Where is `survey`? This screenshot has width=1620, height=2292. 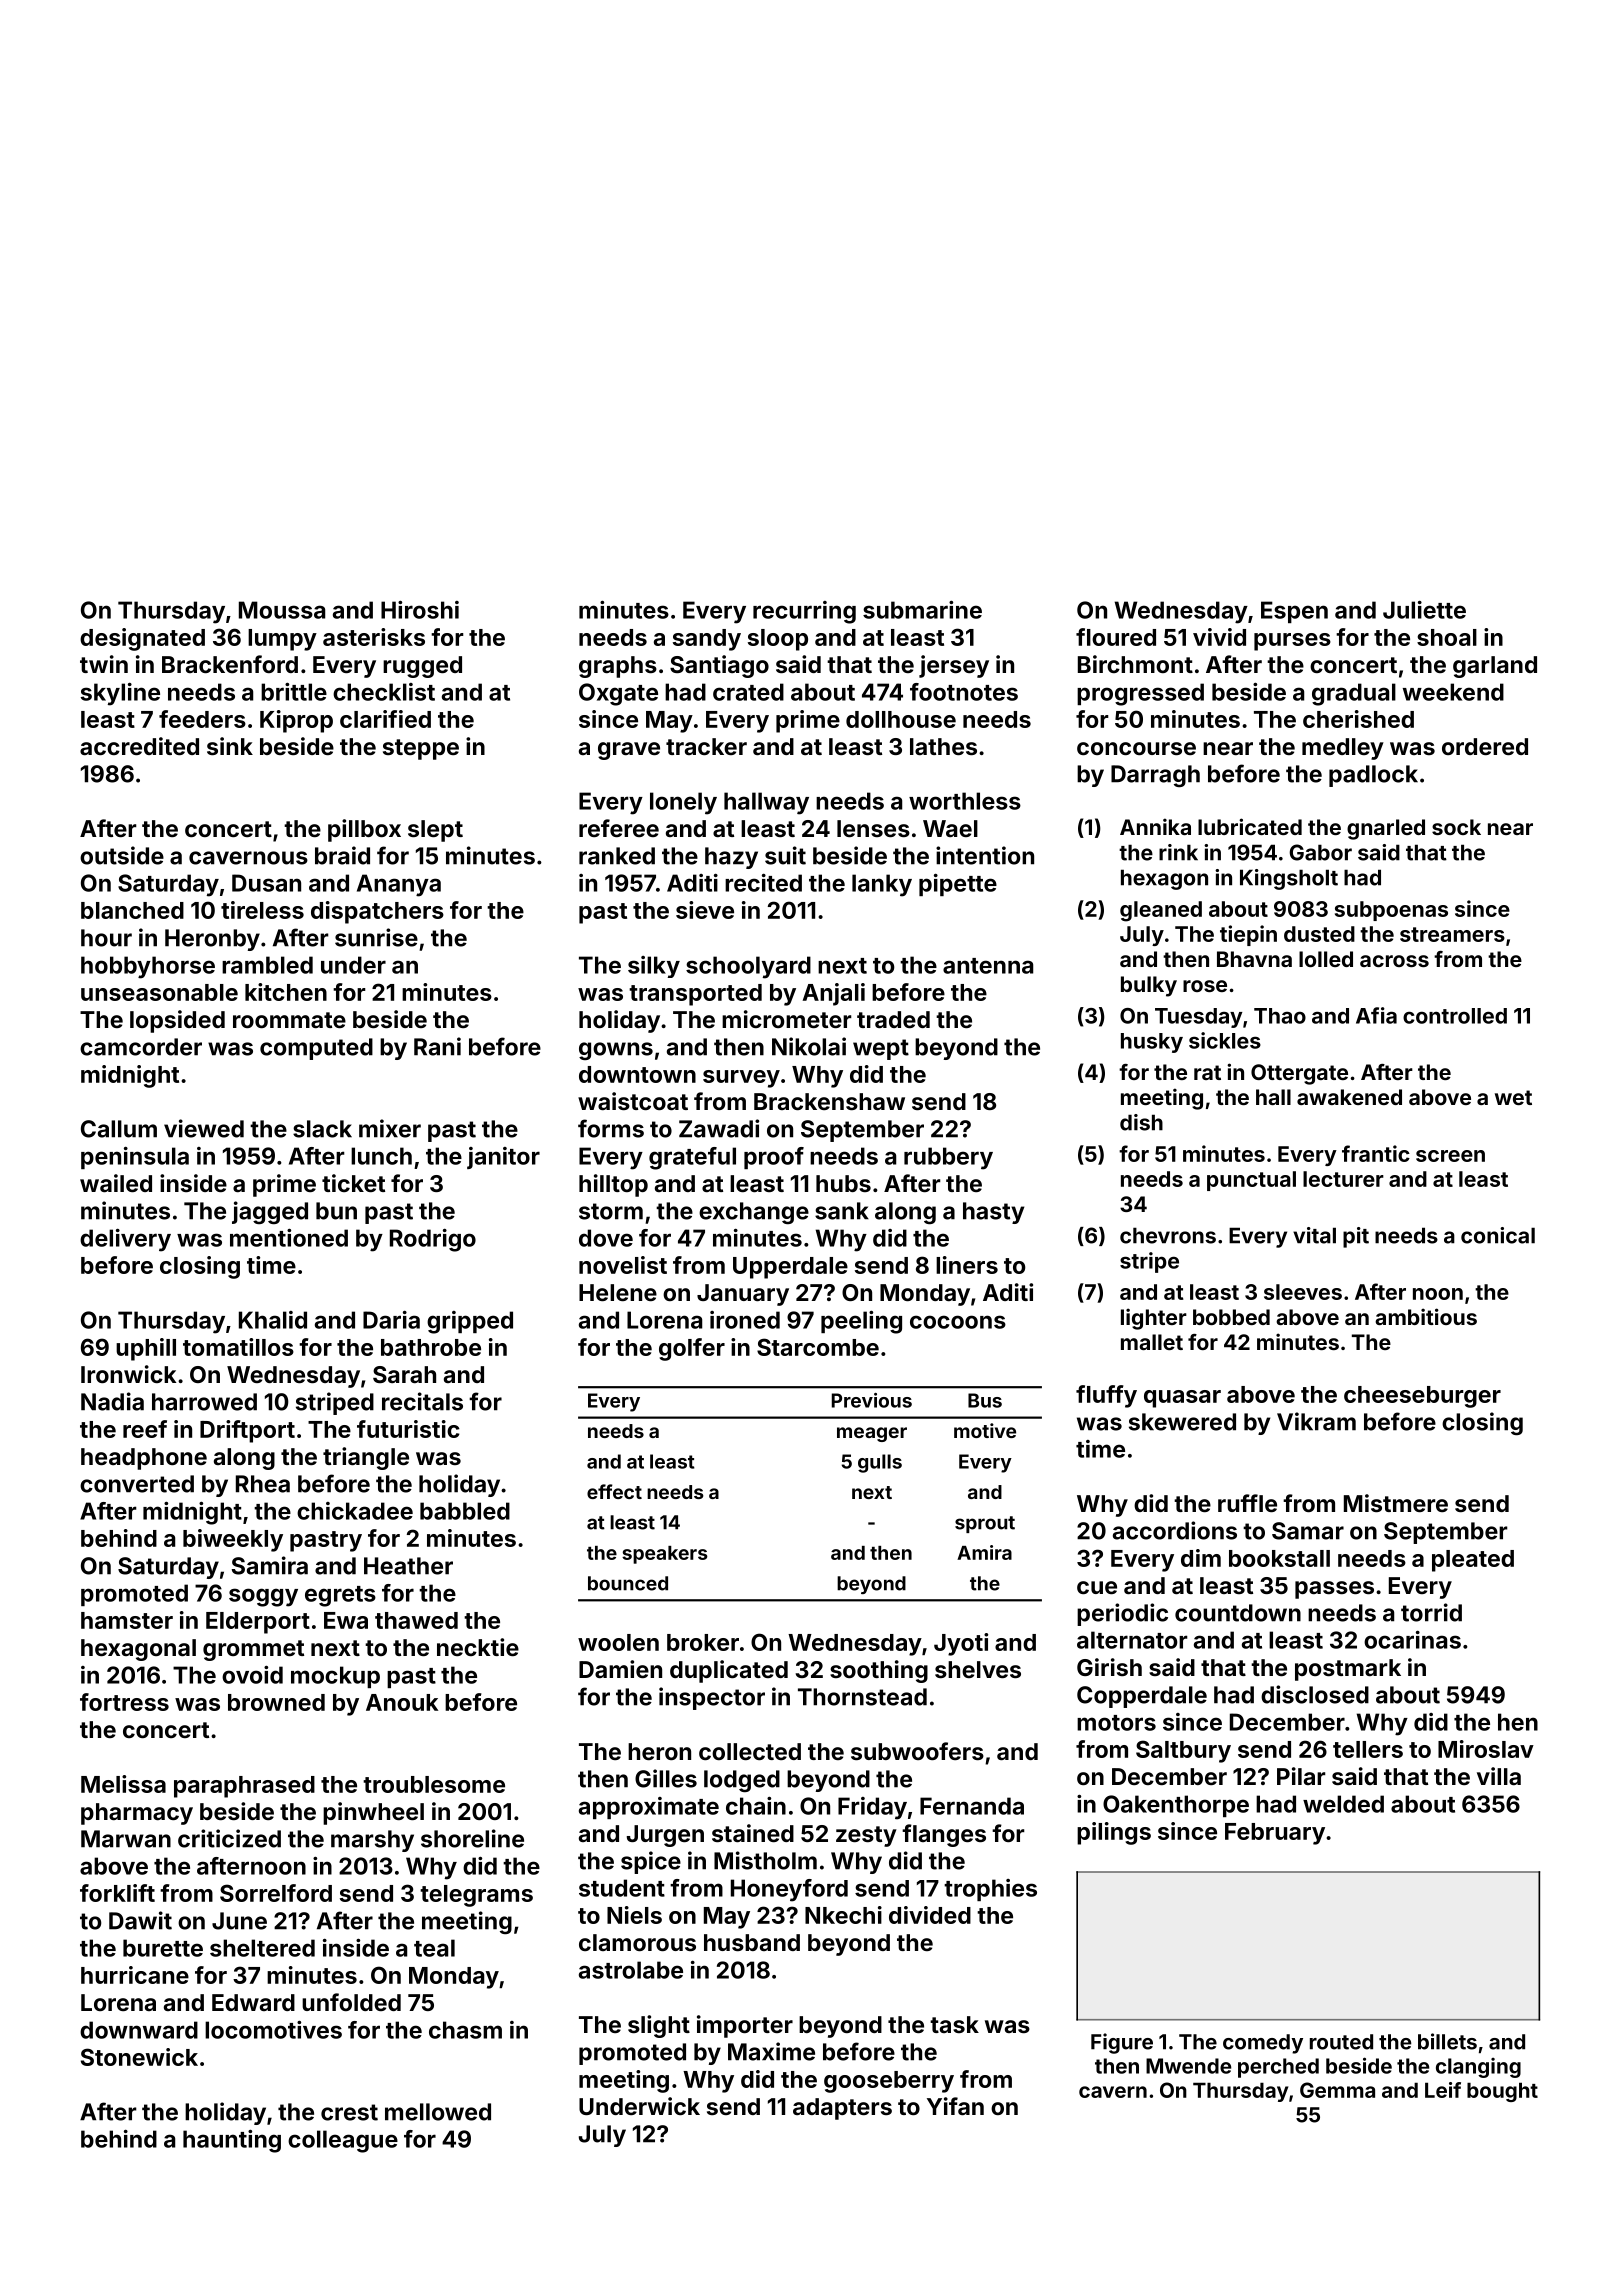
survey is located at coordinates (741, 1079).
